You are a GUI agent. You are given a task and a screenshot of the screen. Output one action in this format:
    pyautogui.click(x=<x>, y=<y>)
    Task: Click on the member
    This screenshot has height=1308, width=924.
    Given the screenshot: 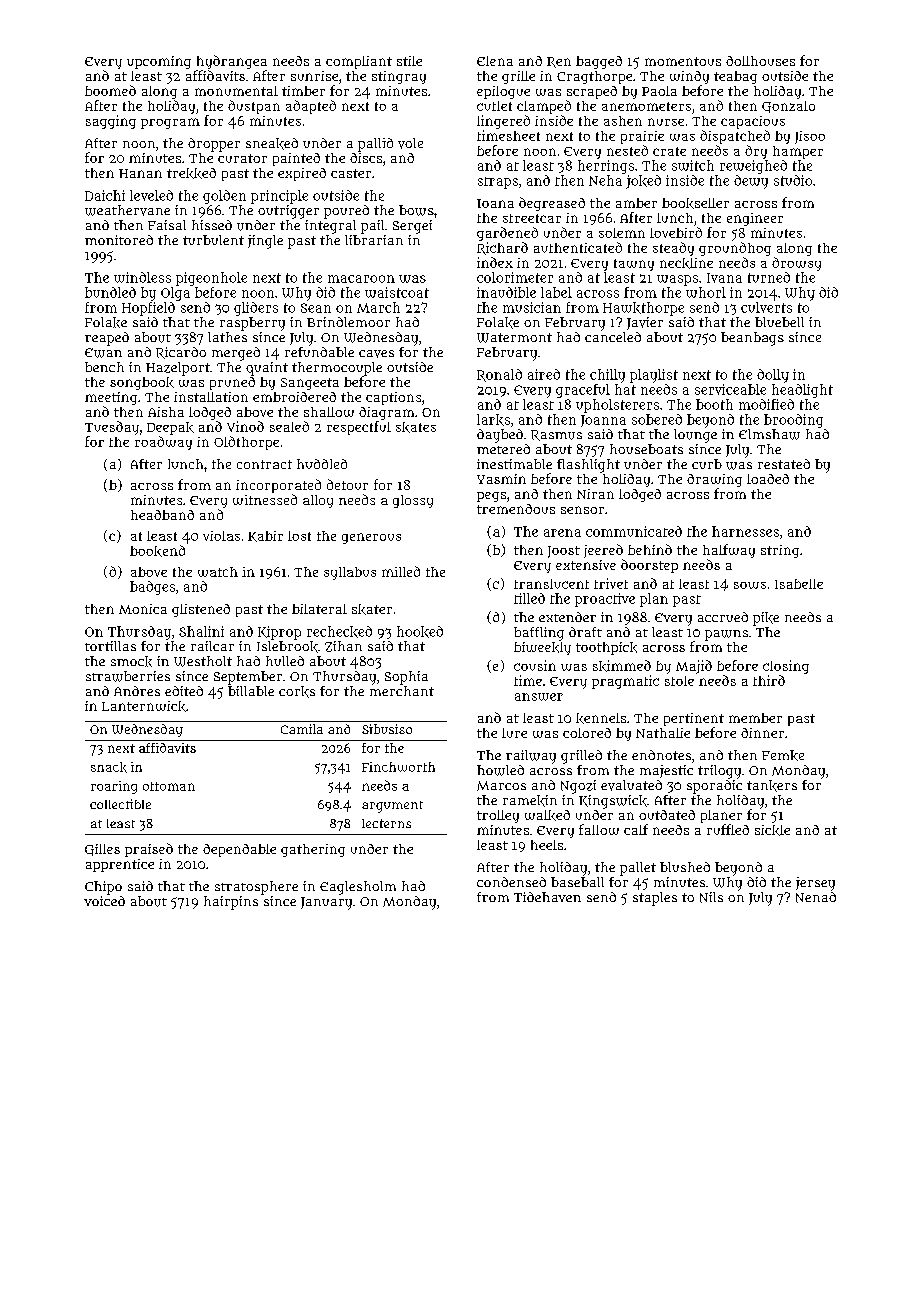 What is the action you would take?
    pyautogui.click(x=755, y=718)
